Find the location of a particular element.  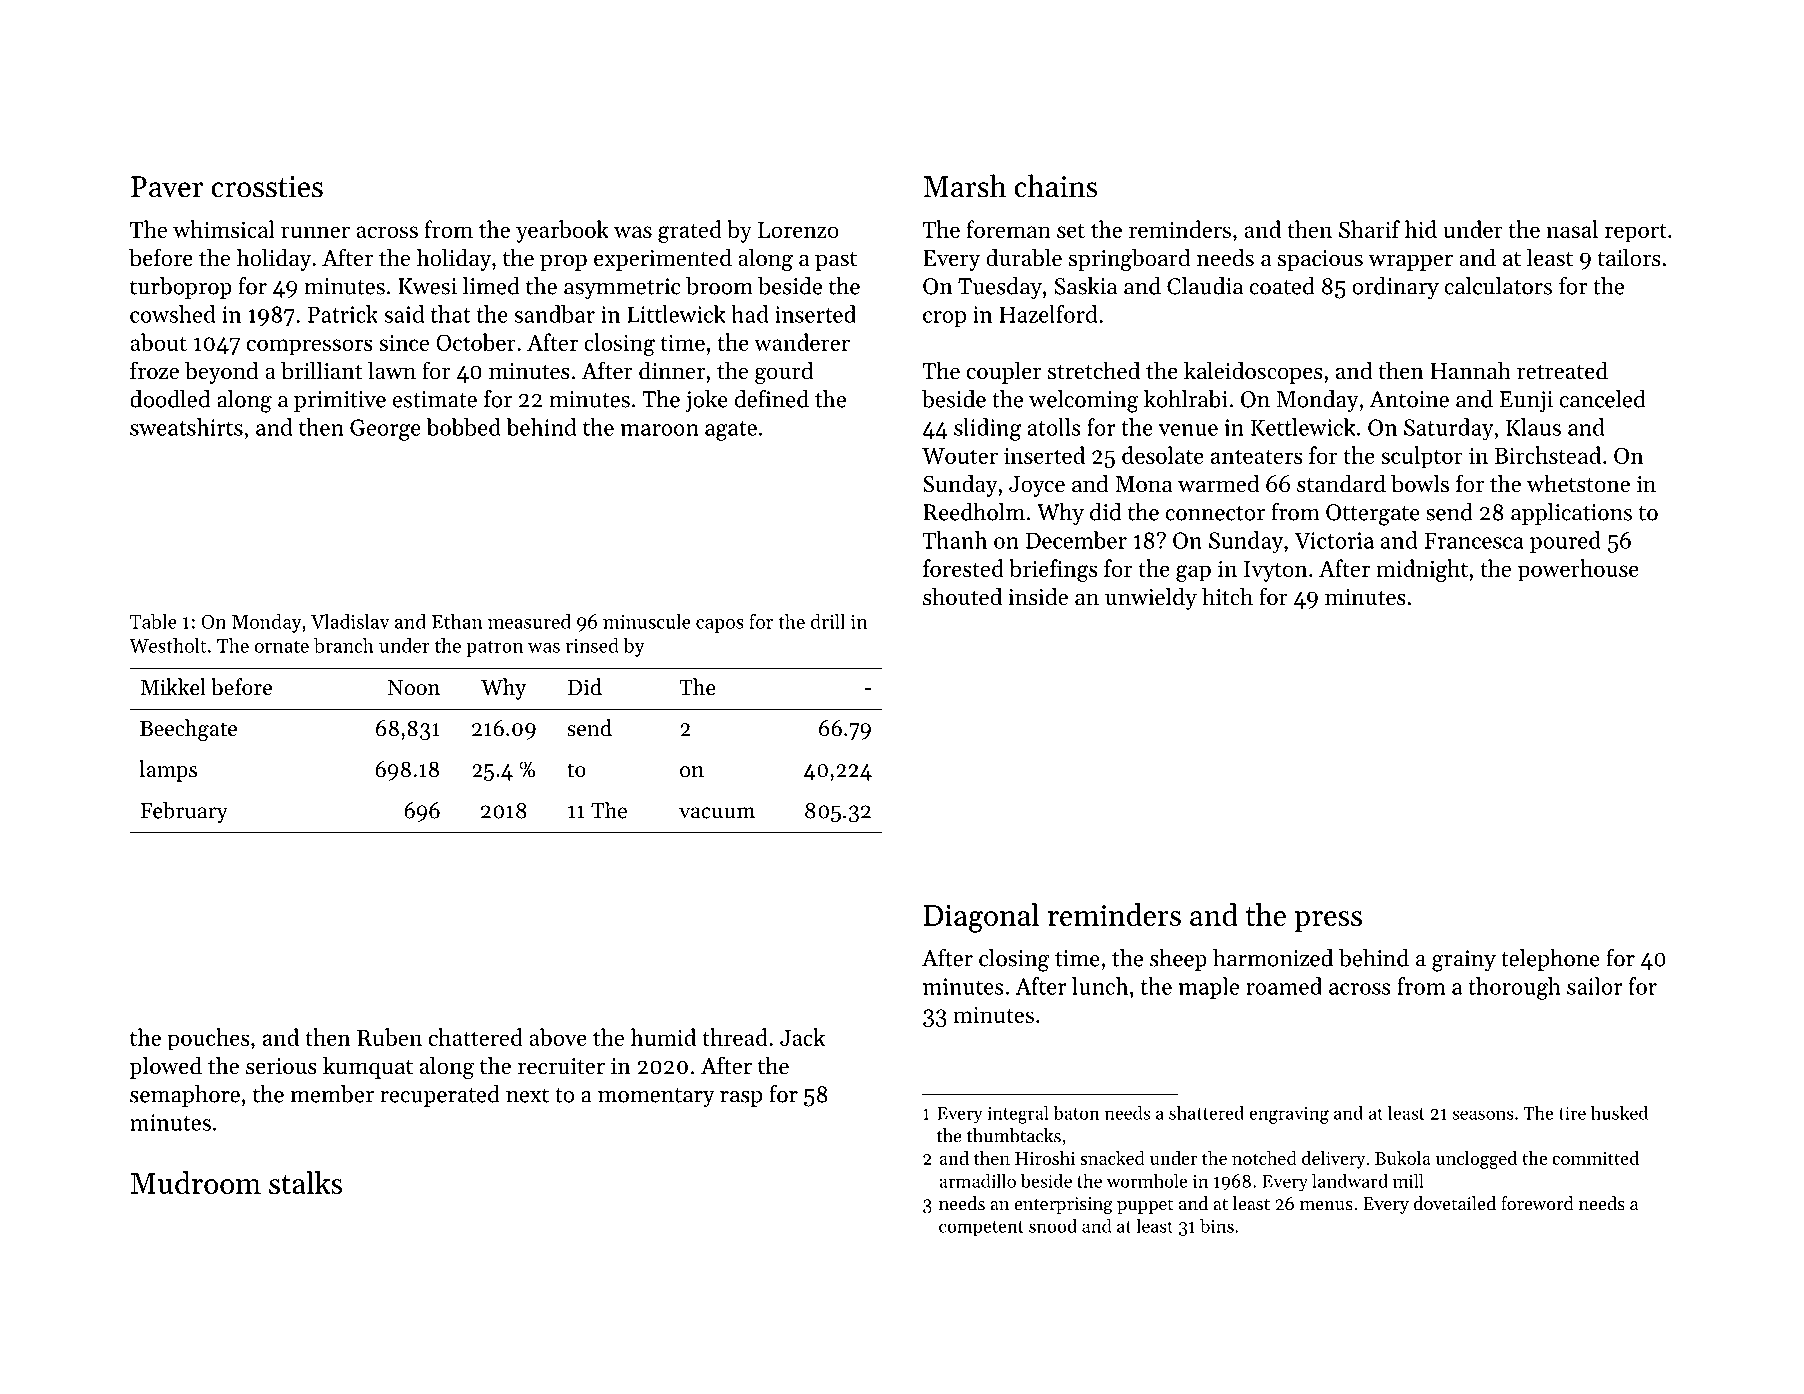

lamps is located at coordinates (168, 771).
